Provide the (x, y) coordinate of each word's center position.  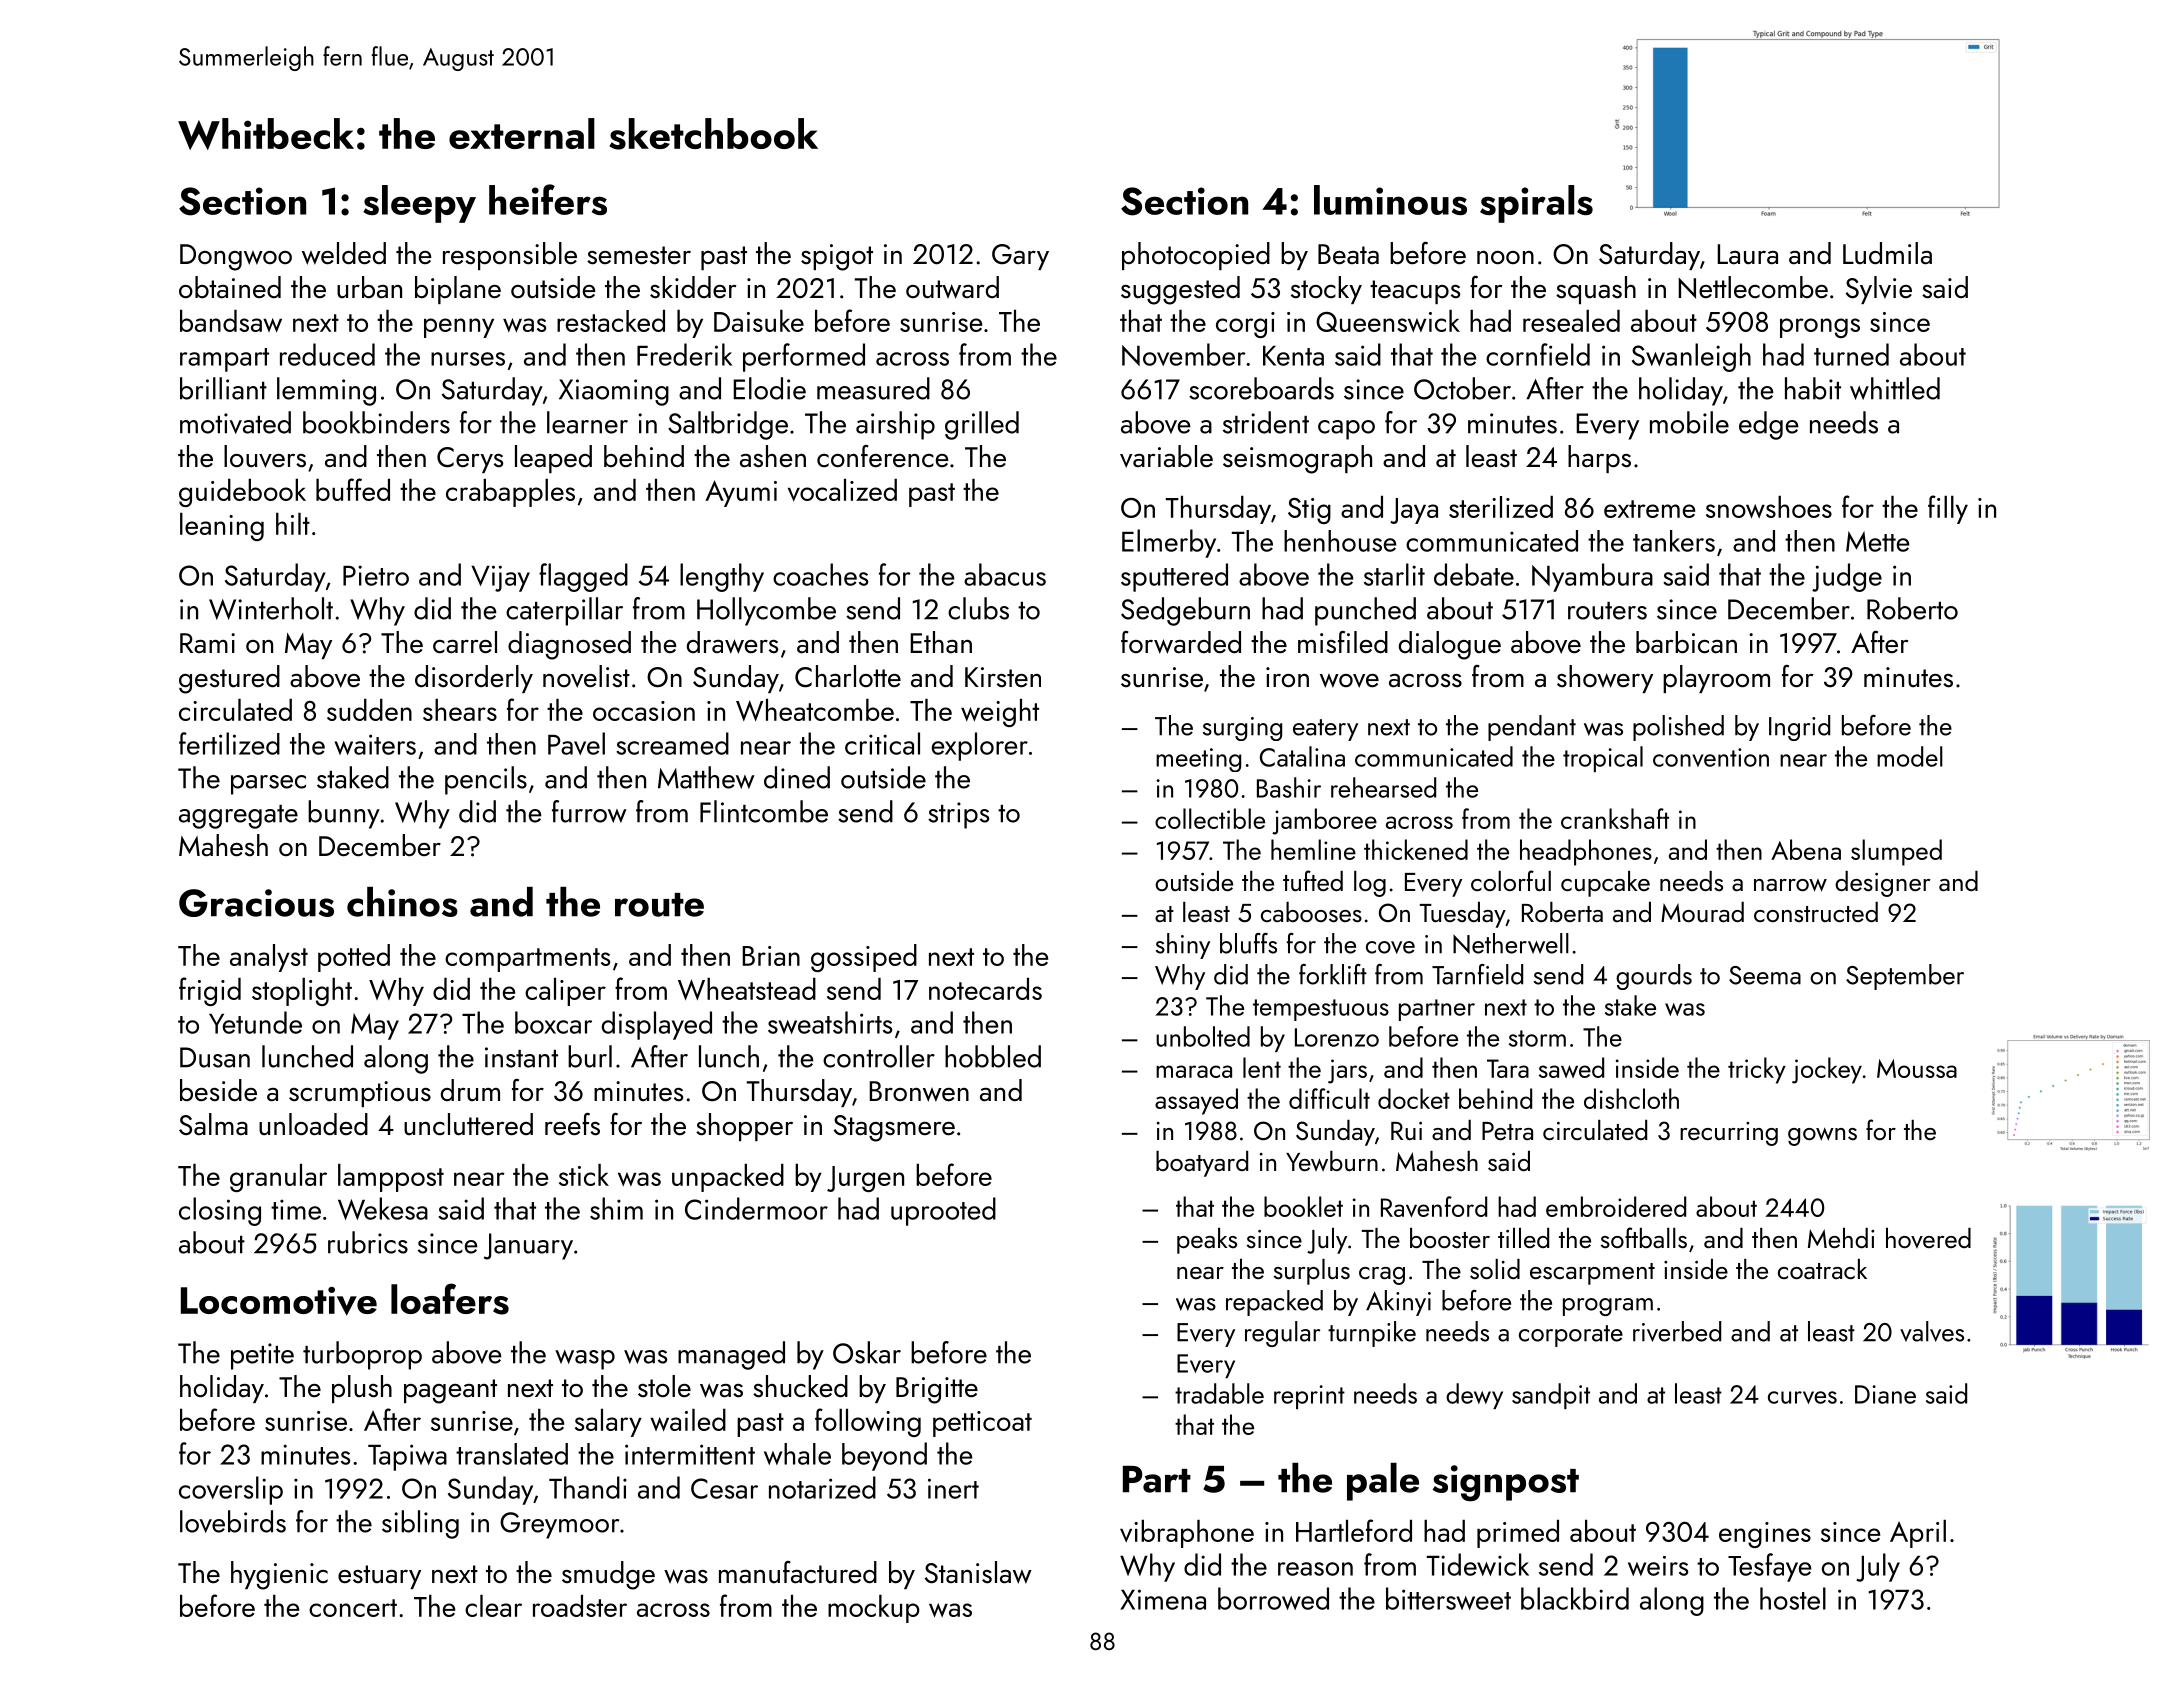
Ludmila (1887, 253)
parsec (268, 785)
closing (220, 1211)
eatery (1325, 730)
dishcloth (1631, 1098)
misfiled (1343, 642)
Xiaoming (614, 392)
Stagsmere (894, 1128)
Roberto (1912, 608)
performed (804, 357)
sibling (420, 1524)
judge (1847, 577)
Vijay (500, 578)
